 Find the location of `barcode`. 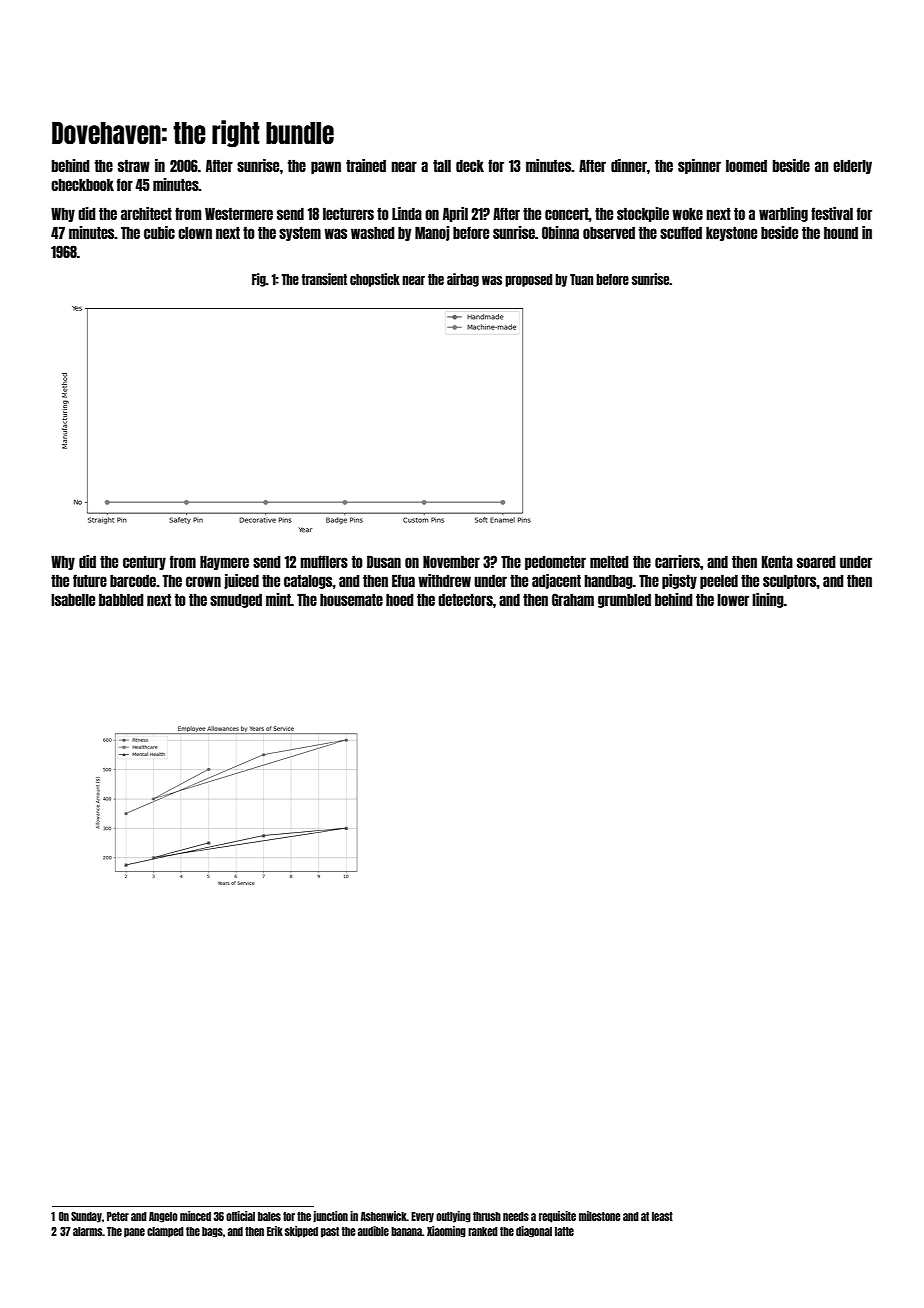

barcode is located at coordinates (133, 580).
